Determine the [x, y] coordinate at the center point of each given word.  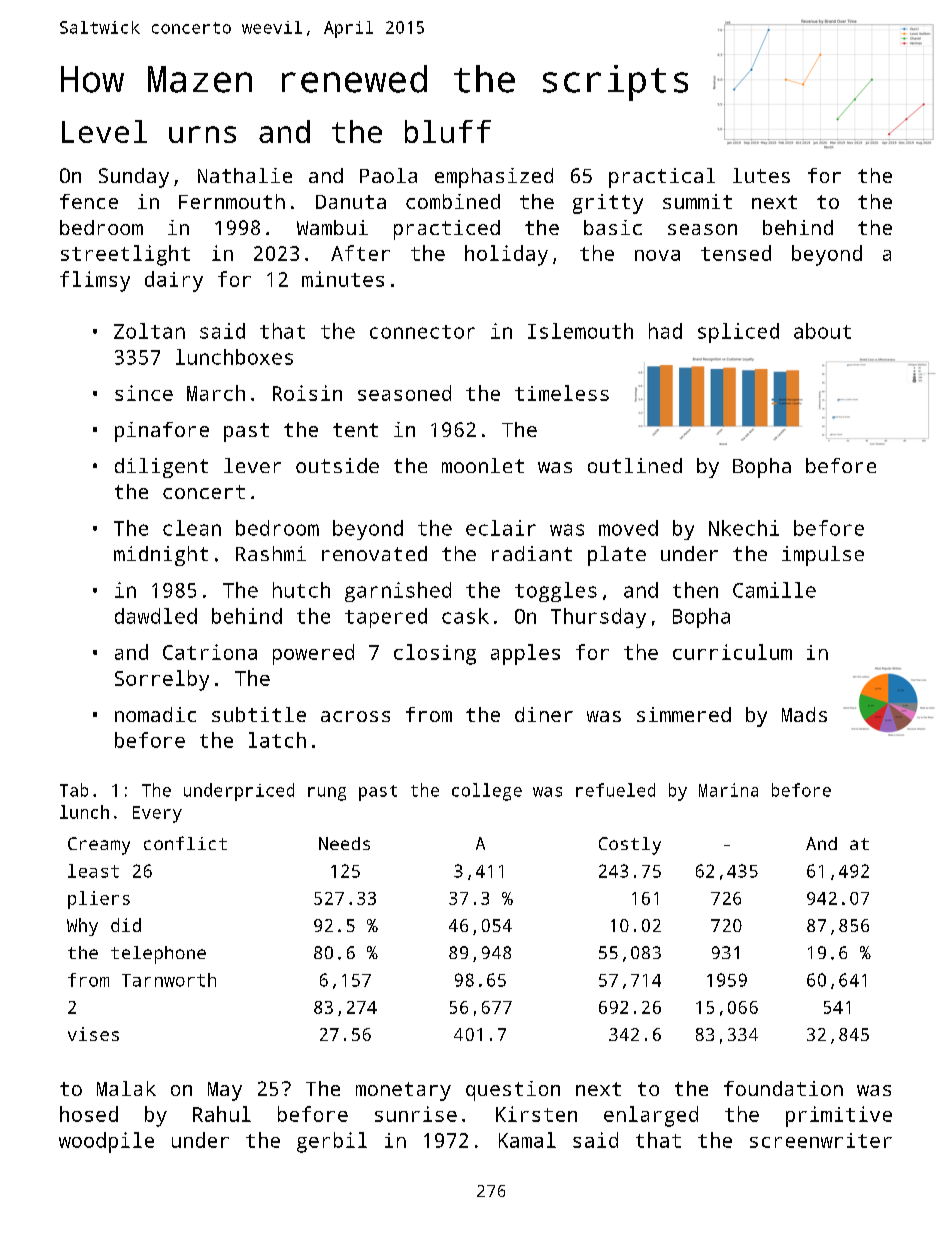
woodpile [106, 1142]
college [487, 792]
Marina [728, 790]
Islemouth [580, 331]
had [665, 331]
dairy [174, 281]
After [360, 253]
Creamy [99, 846]
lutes [761, 175]
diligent [161, 468]
